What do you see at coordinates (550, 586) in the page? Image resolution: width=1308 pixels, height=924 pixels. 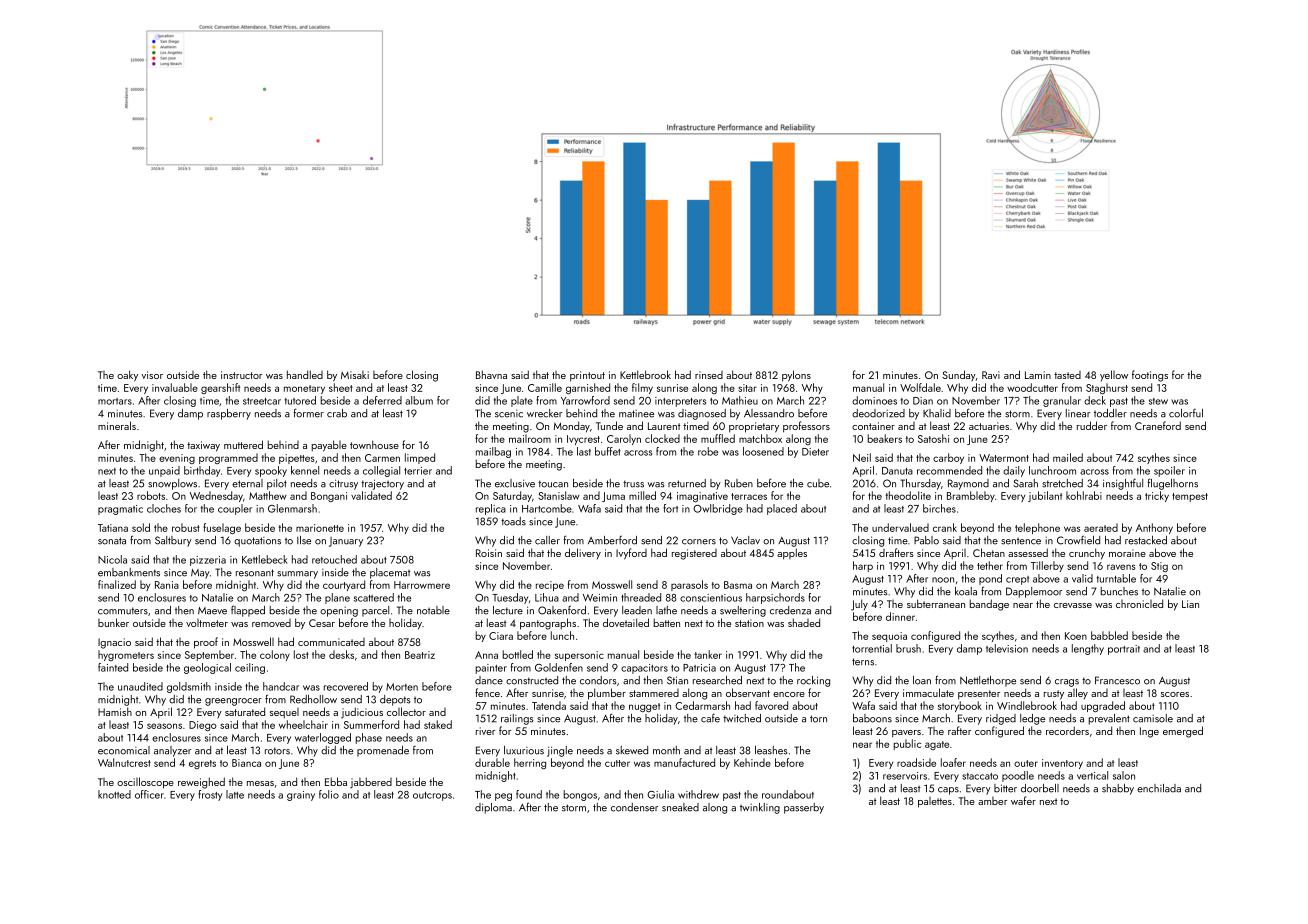 I see `recipe` at bounding box center [550, 586].
